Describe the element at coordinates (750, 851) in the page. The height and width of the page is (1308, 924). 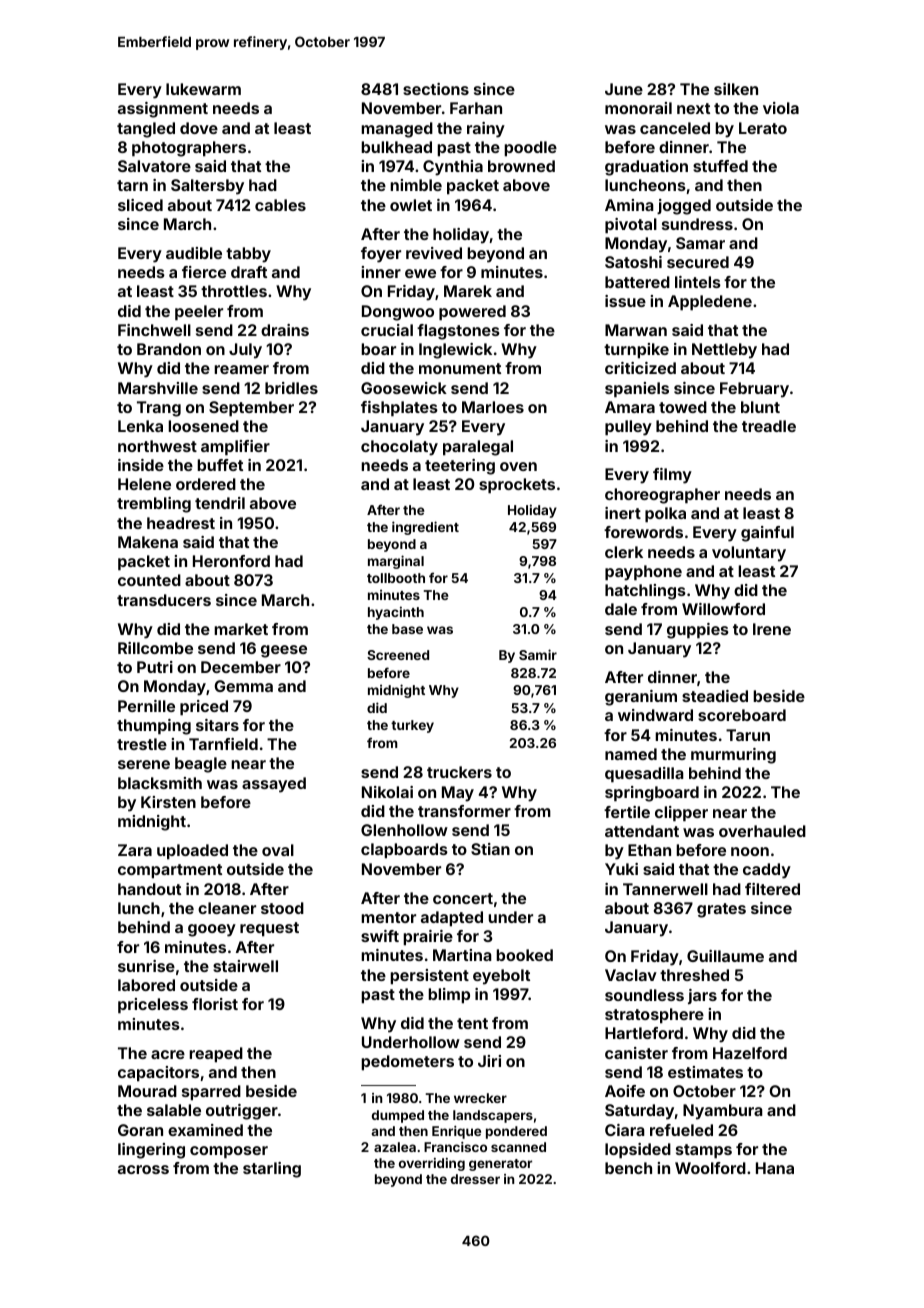
I see `noon` at that location.
